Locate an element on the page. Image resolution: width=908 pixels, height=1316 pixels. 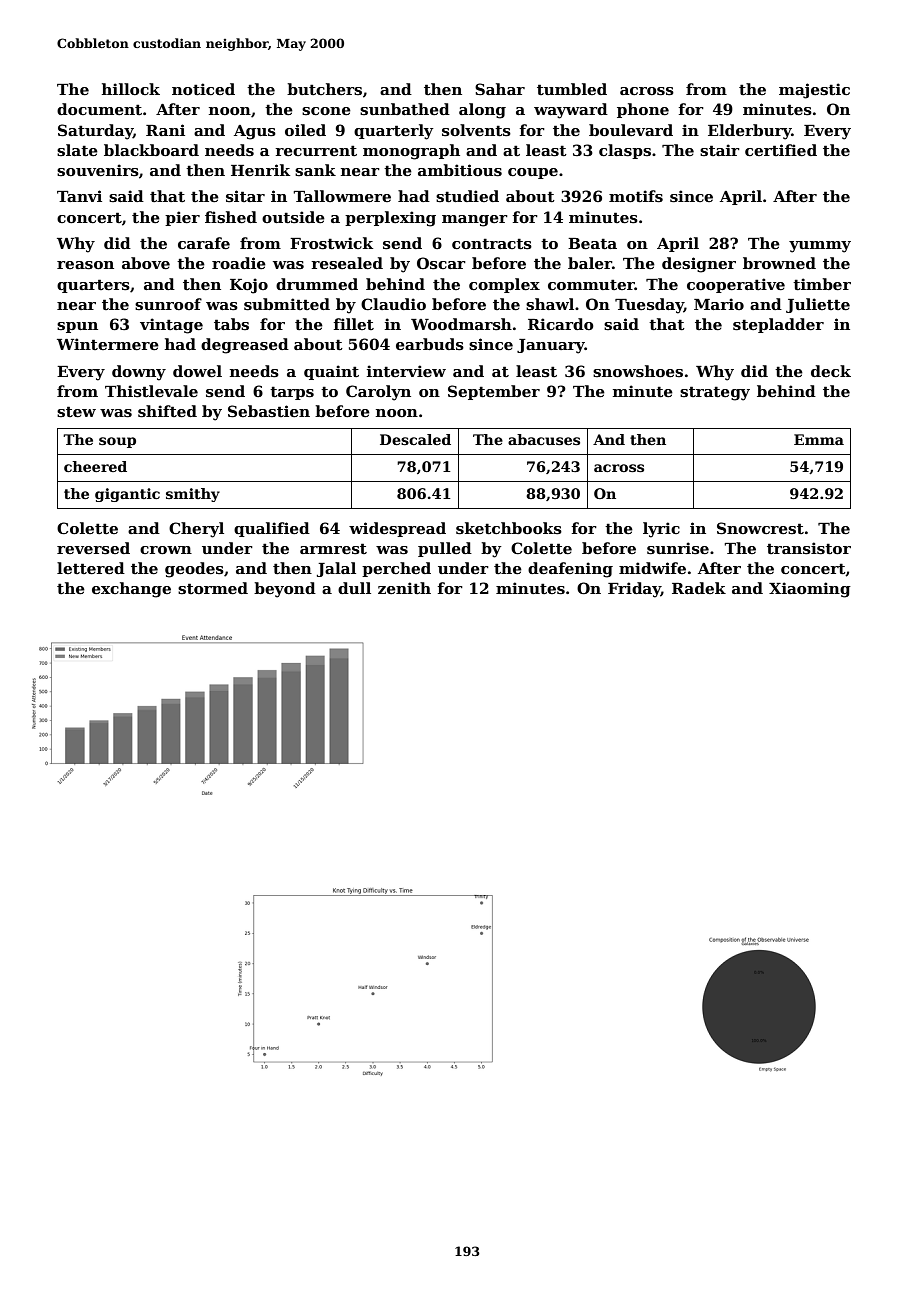
Descaled is located at coordinates (415, 439).
